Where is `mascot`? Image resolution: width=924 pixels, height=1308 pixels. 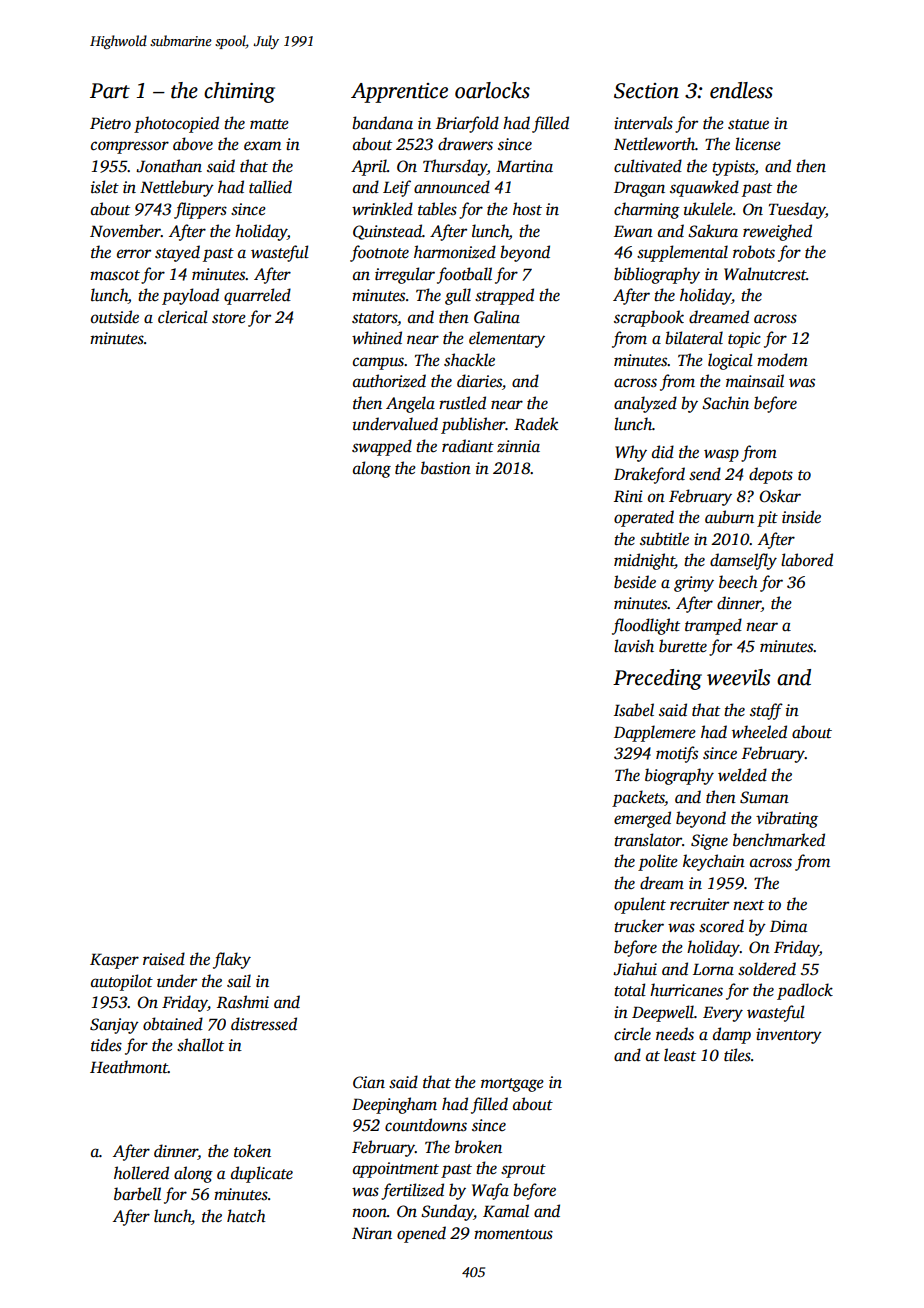 mascot is located at coordinates (115, 275).
